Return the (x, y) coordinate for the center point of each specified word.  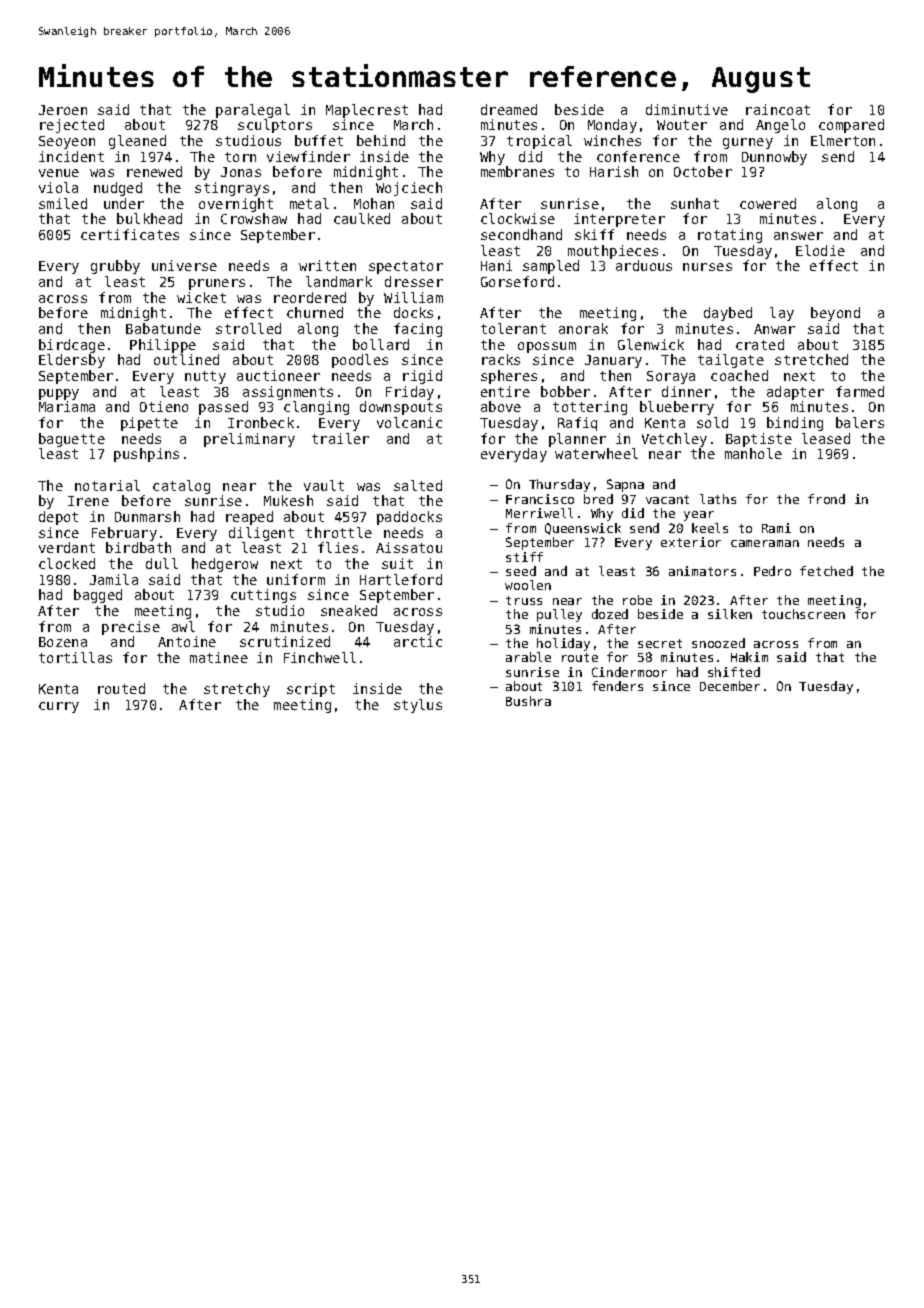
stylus (418, 706)
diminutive (687, 109)
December (730, 686)
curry (59, 707)
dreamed (509, 109)
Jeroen (63, 110)
